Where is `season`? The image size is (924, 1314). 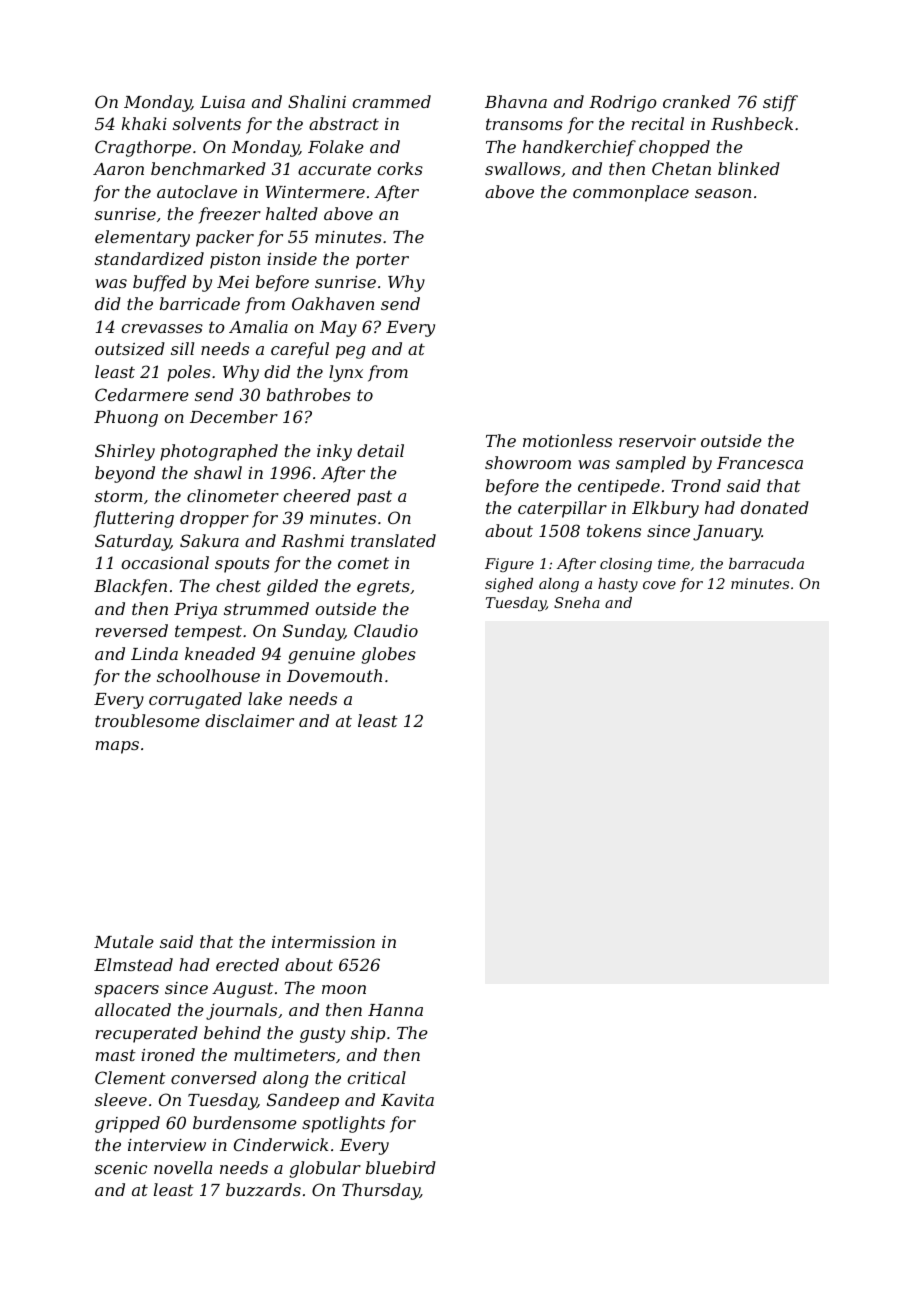
season is located at coordinates (723, 193).
